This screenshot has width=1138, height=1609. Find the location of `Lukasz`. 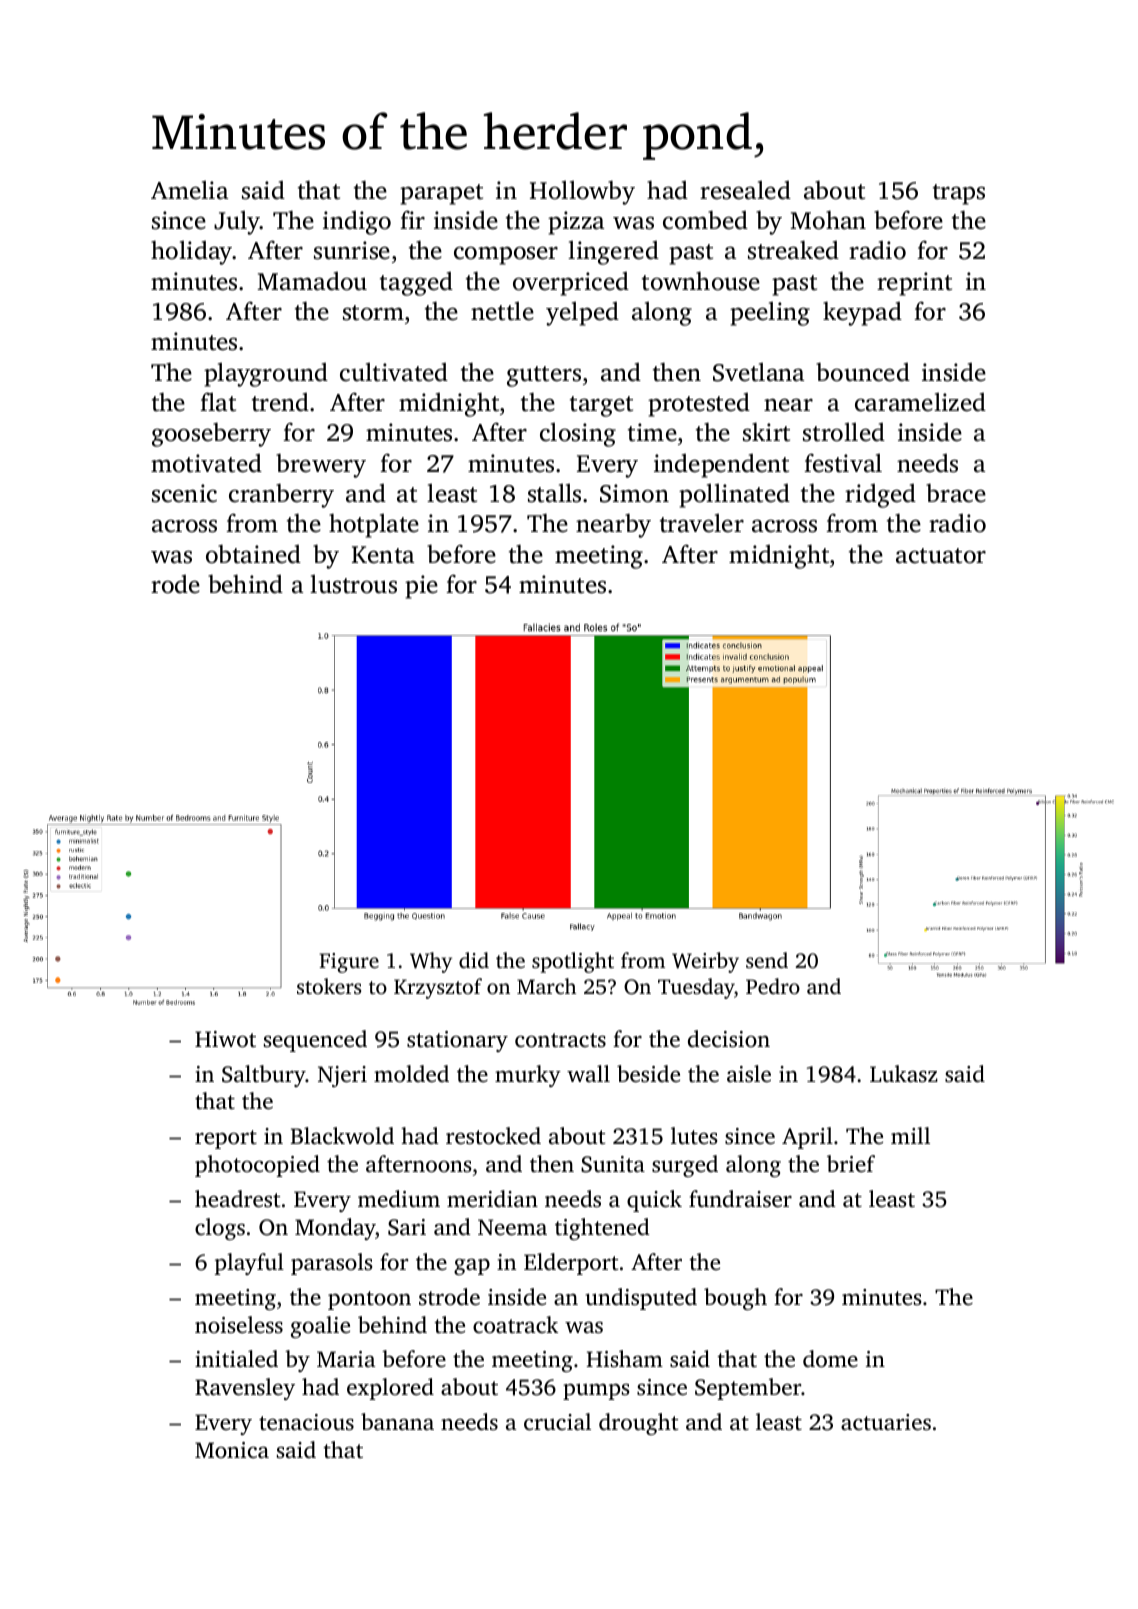

Lukasz is located at coordinates (904, 1073).
